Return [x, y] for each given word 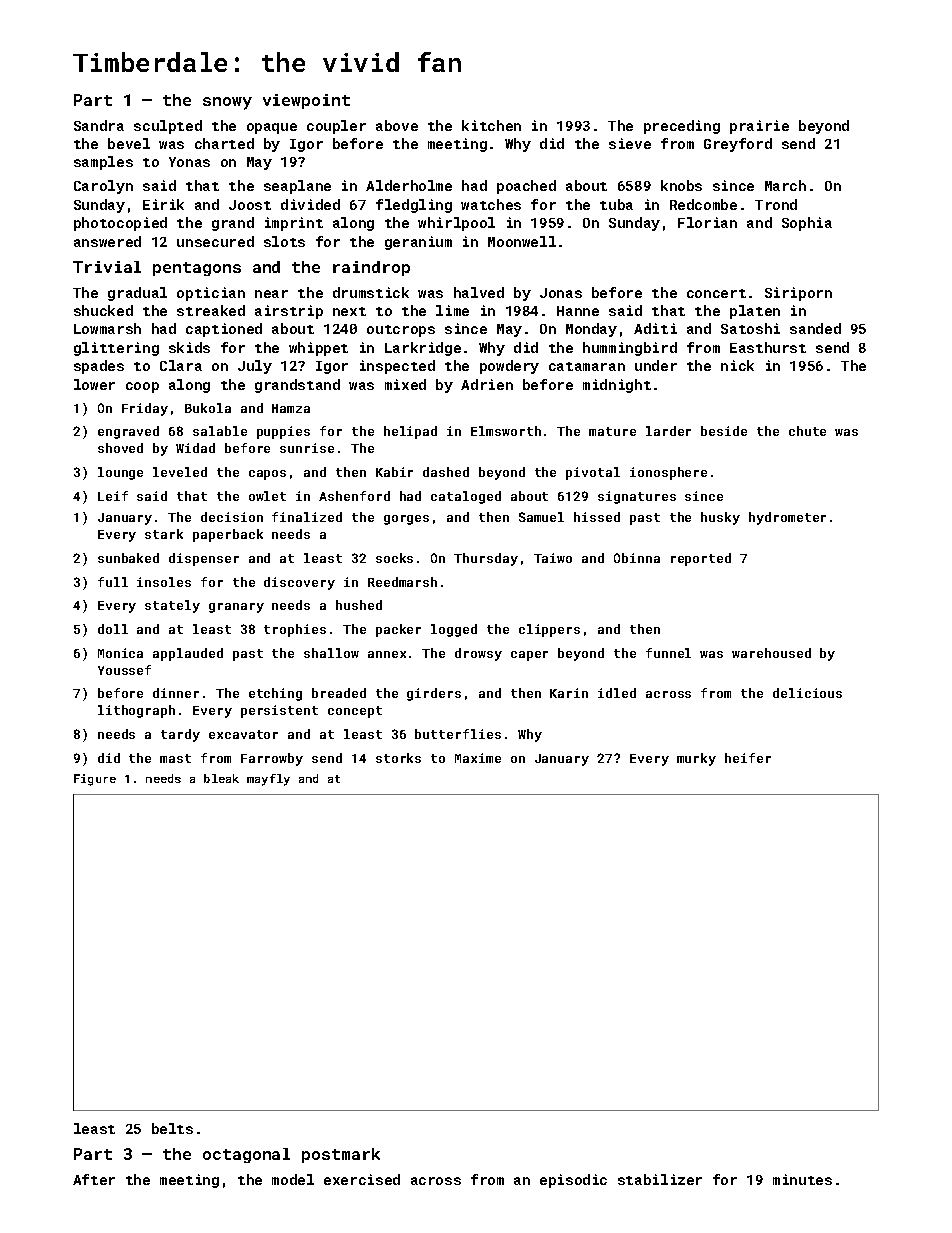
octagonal [246, 1155]
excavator [243, 734]
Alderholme [409, 185]
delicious [807, 693]
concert [716, 293]
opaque [272, 128]
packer [398, 630]
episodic [573, 1181]
